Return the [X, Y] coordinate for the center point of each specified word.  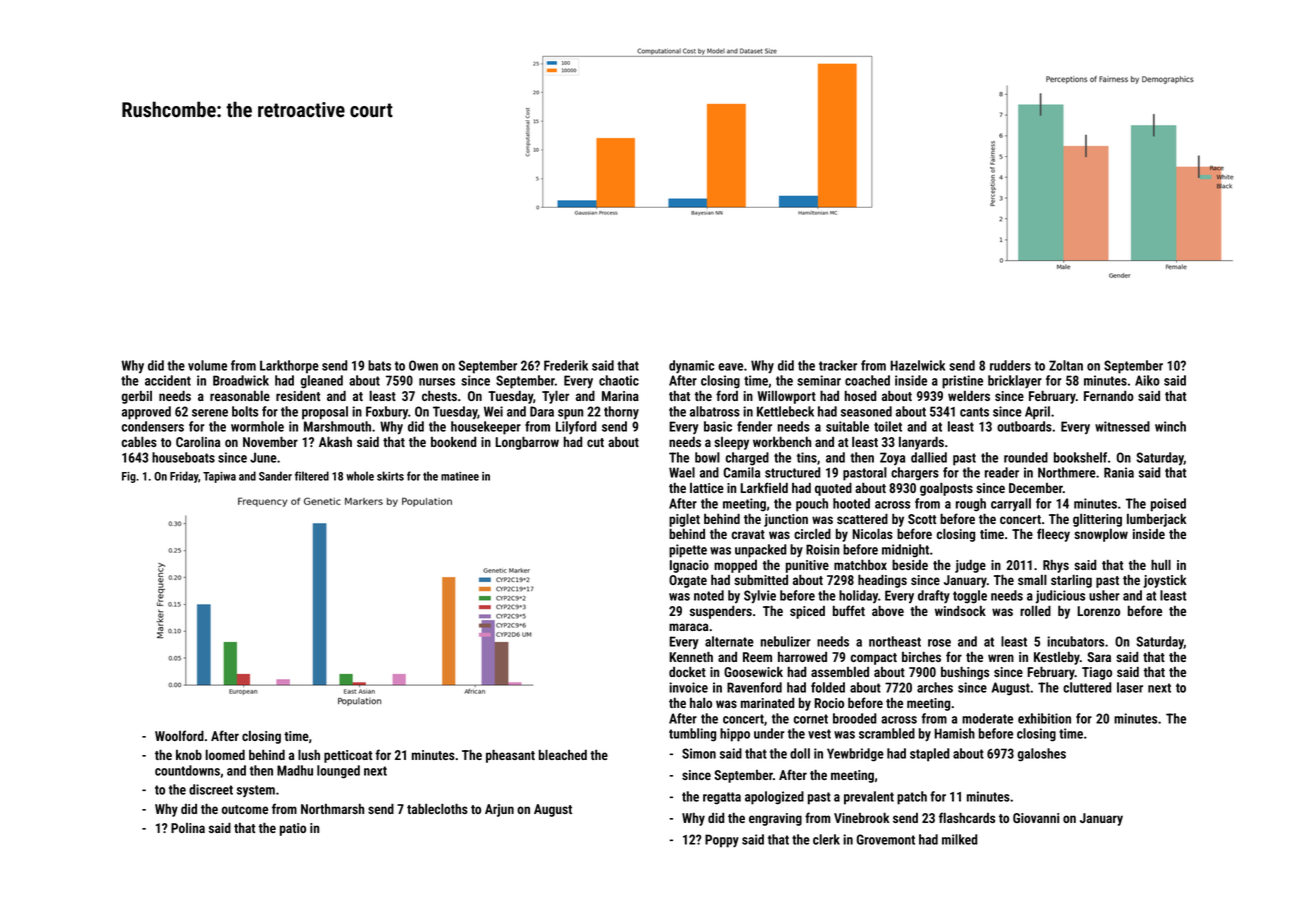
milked [960, 839]
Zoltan [1066, 365]
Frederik [566, 365]
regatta [722, 798]
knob [189, 755]
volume [207, 365]
